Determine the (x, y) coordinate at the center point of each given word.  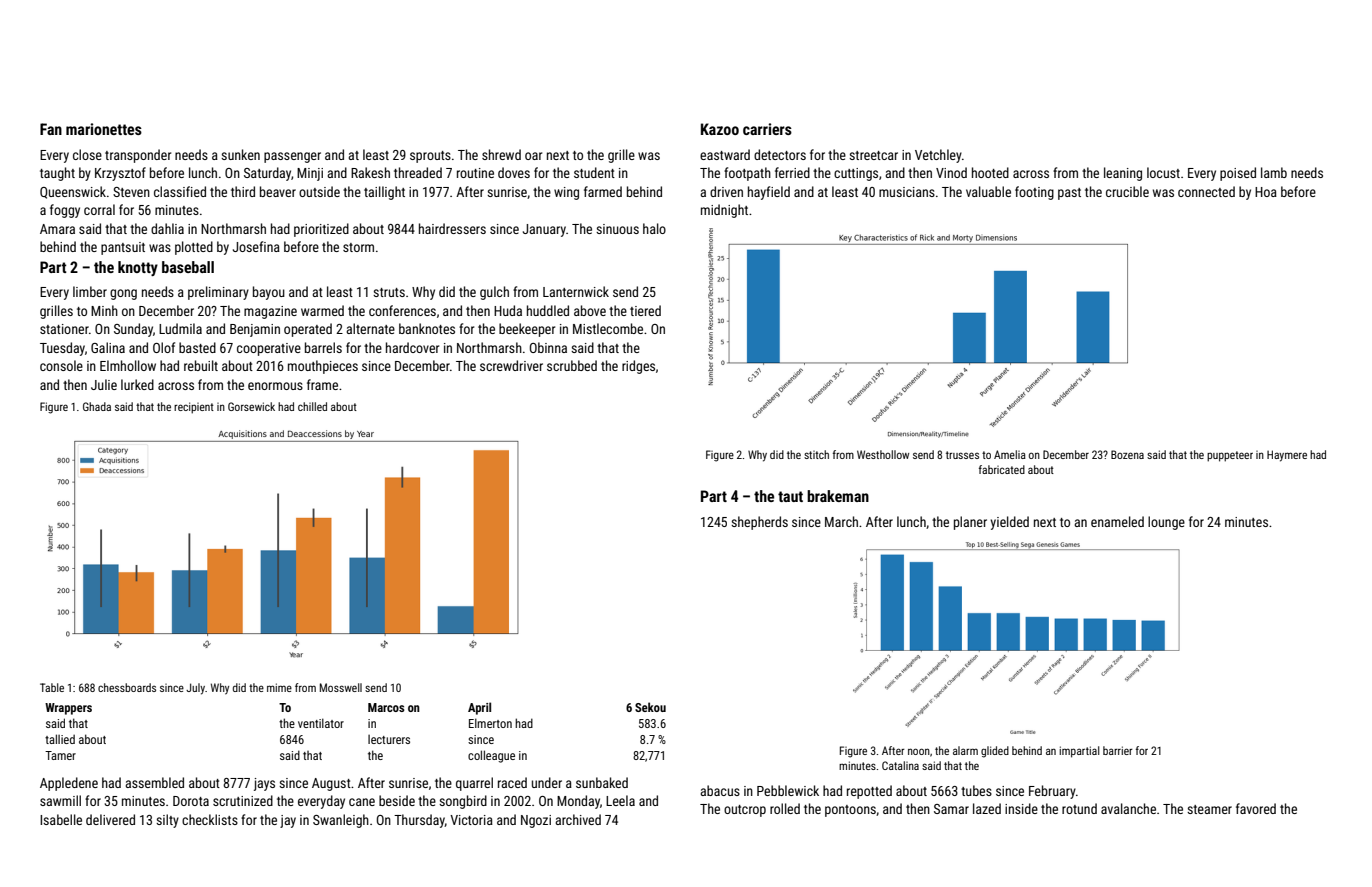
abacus (720, 790)
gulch (494, 293)
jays (264, 784)
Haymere (1287, 456)
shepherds (759, 523)
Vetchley (938, 156)
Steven (131, 192)
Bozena (1127, 454)
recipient (194, 408)
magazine (270, 312)
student (594, 172)
